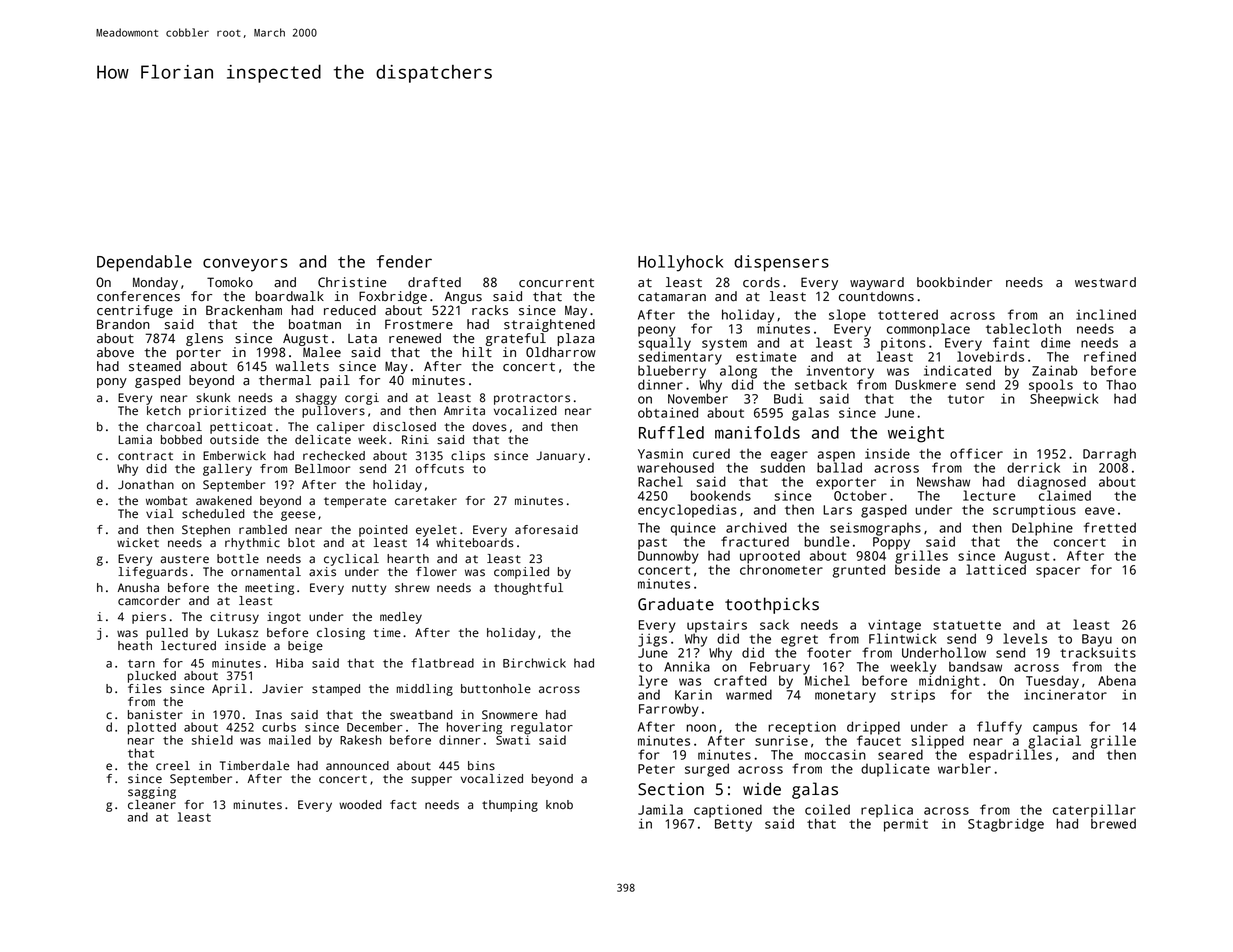  Describe the element at coordinates (532, 399) in the screenshot. I see `protractors` at that location.
